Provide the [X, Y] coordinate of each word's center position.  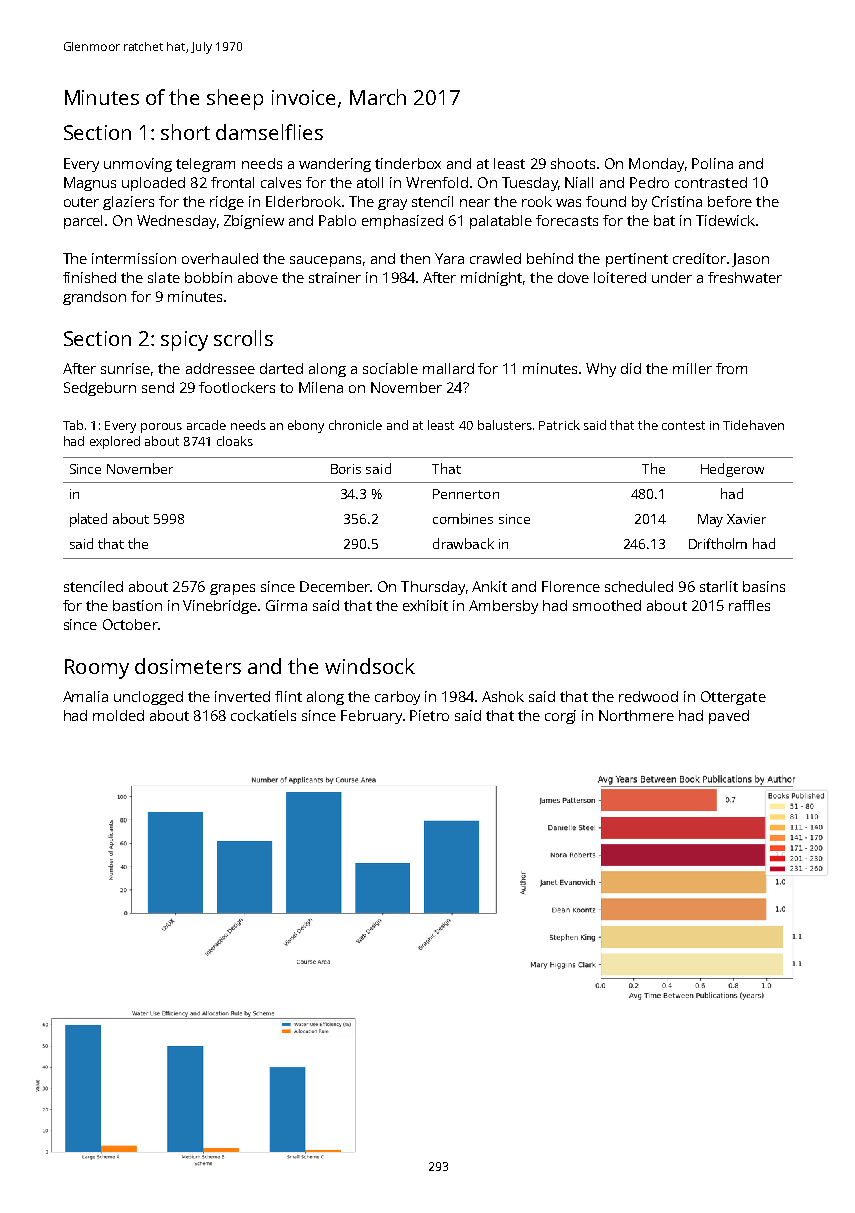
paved [729, 717]
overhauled [220, 258]
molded [118, 715]
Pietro [429, 715]
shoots [573, 163]
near [475, 203]
